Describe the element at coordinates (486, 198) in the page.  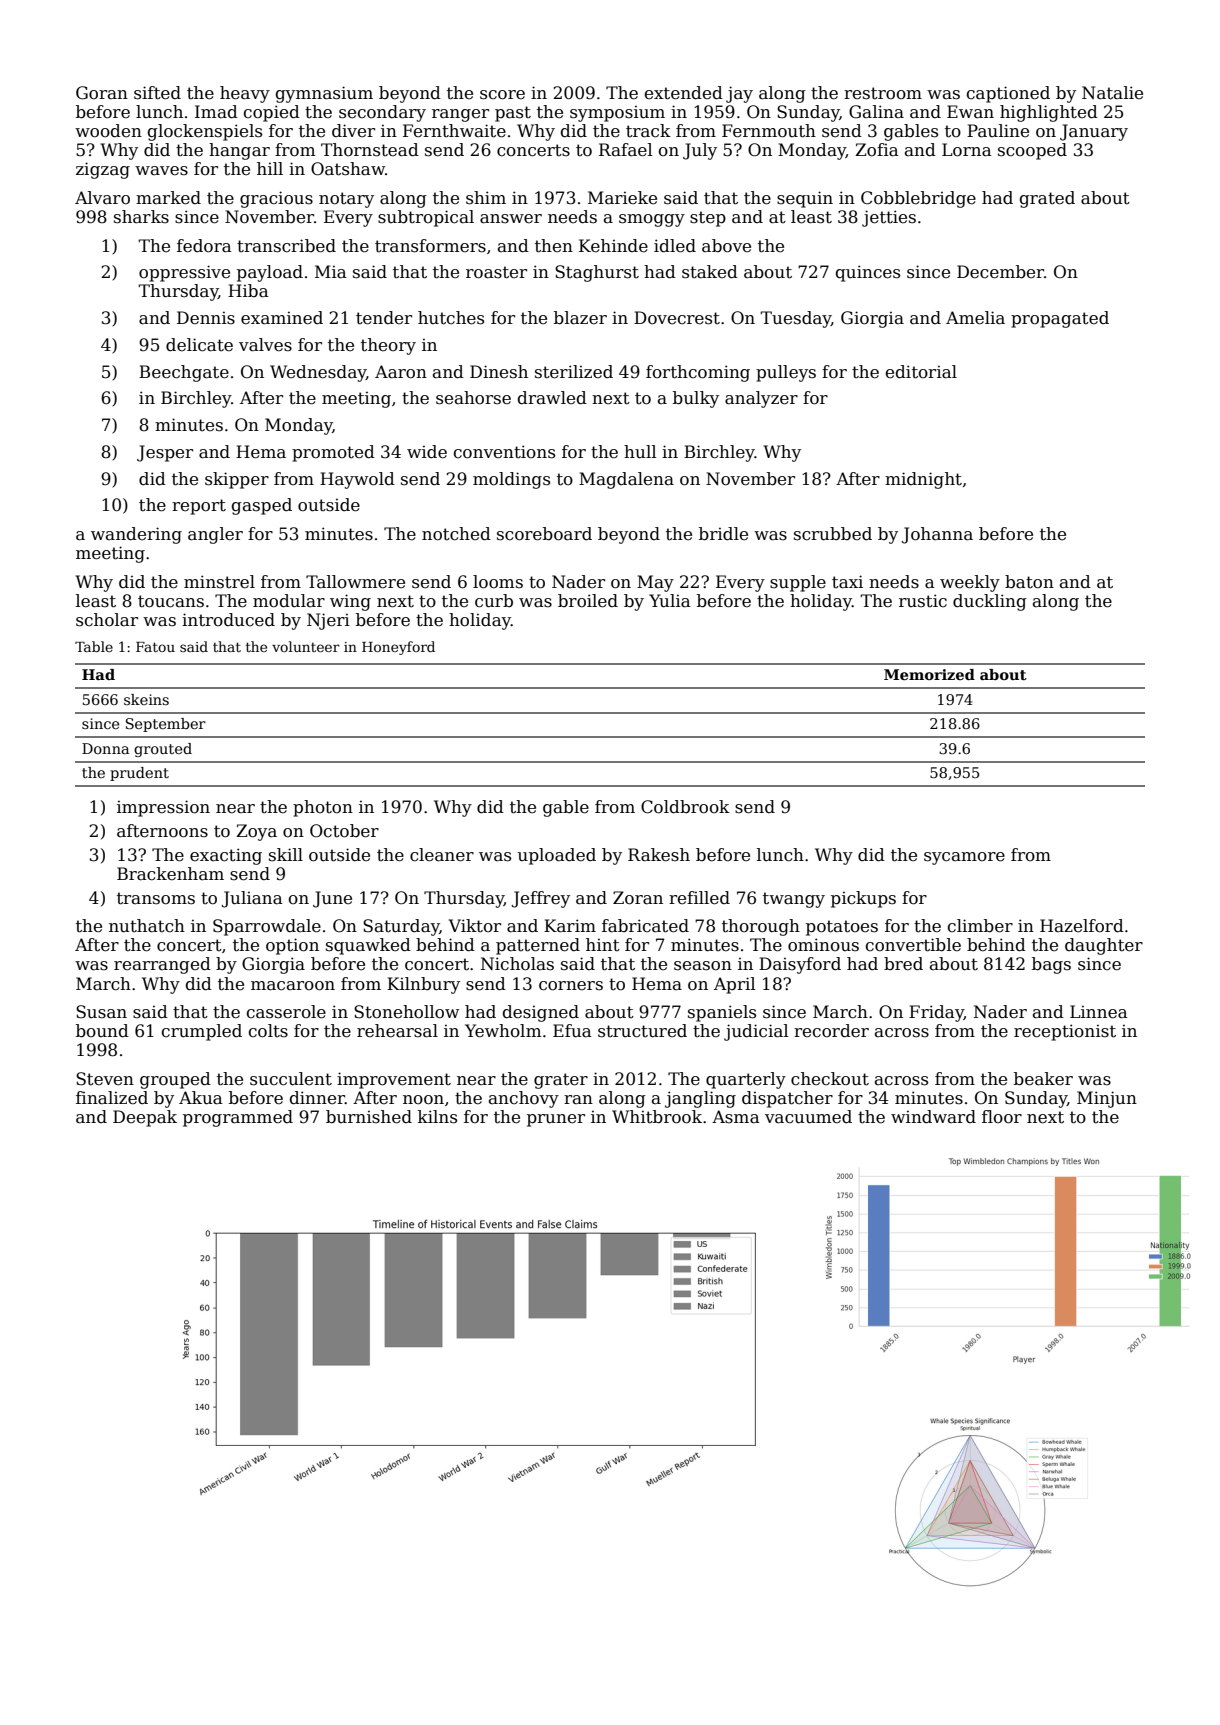
I see `shim` at that location.
